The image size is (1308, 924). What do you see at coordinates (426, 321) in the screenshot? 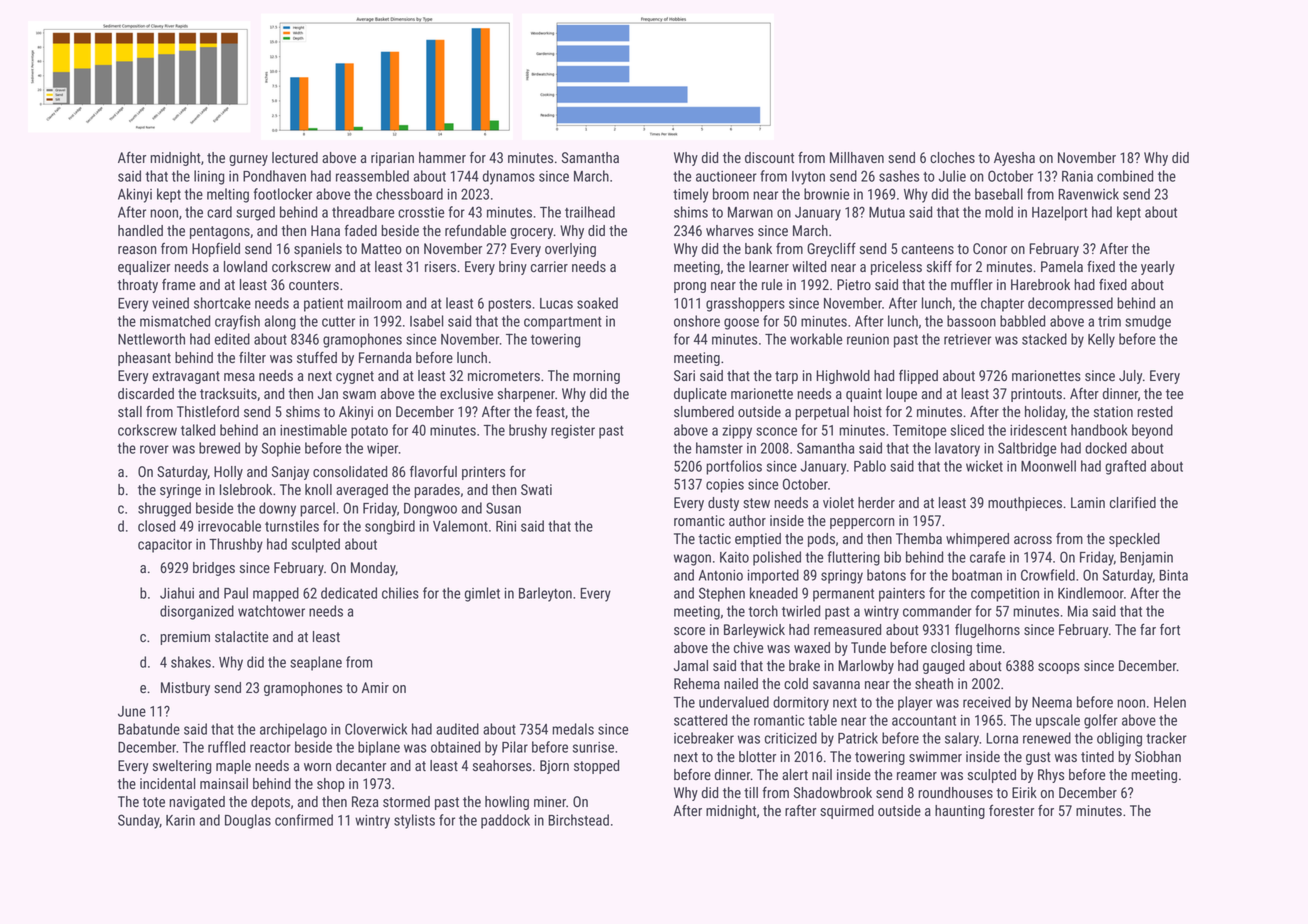
I see `Isabel` at bounding box center [426, 321].
